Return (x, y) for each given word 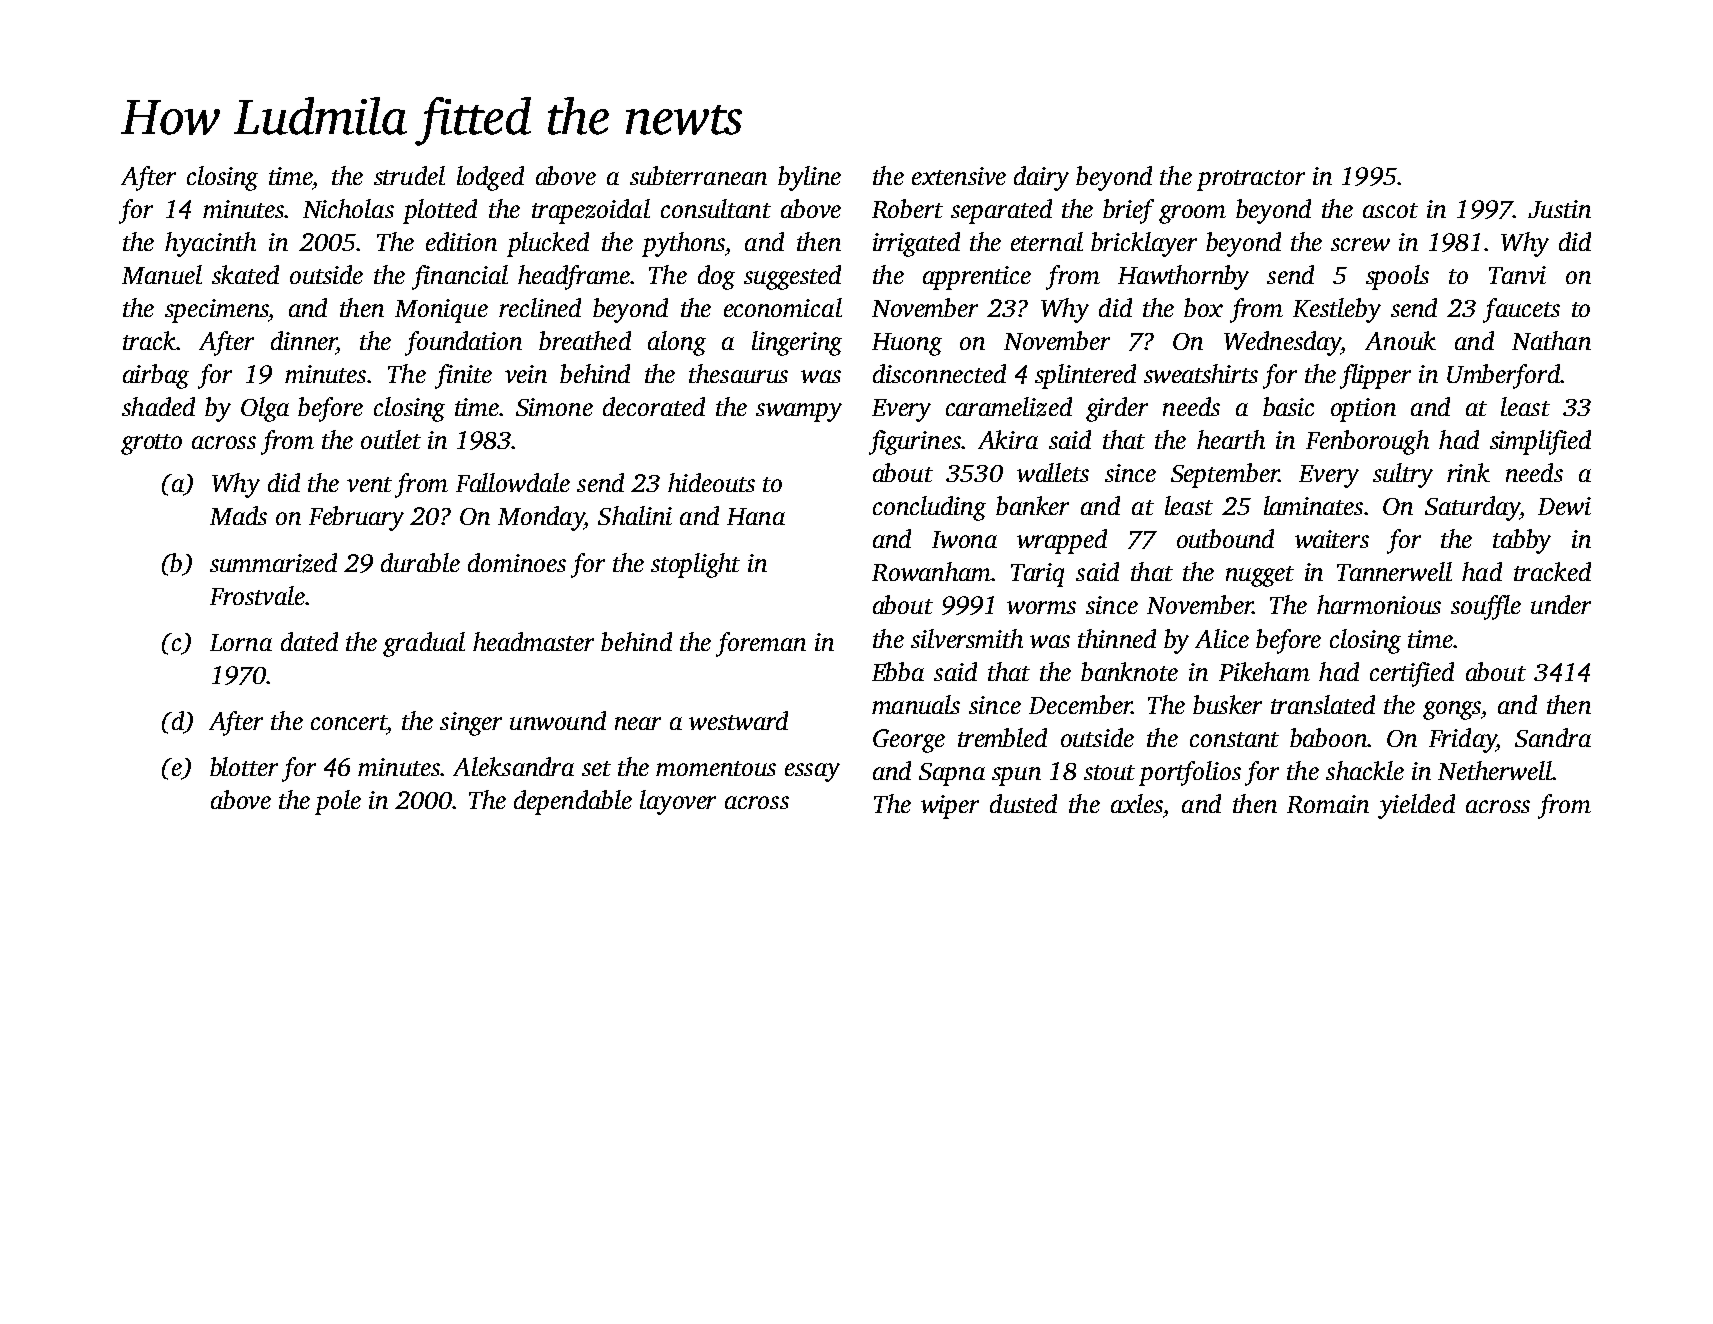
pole (338, 802)
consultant (716, 208)
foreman (761, 644)
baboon (1328, 737)
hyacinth (210, 244)
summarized (273, 563)
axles (1137, 803)
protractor (1251, 180)
